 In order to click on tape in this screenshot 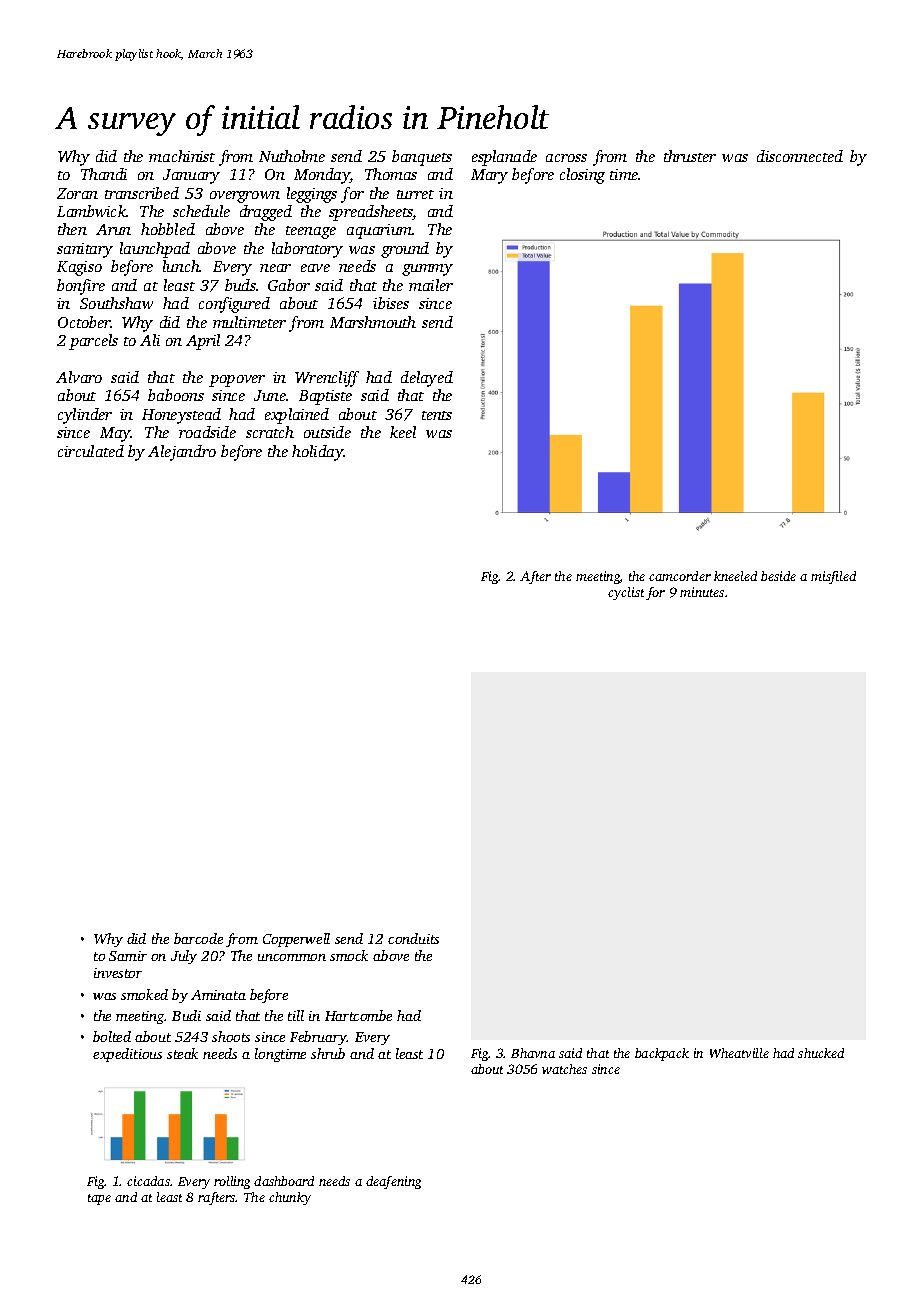, I will do `click(99, 1199)`.
